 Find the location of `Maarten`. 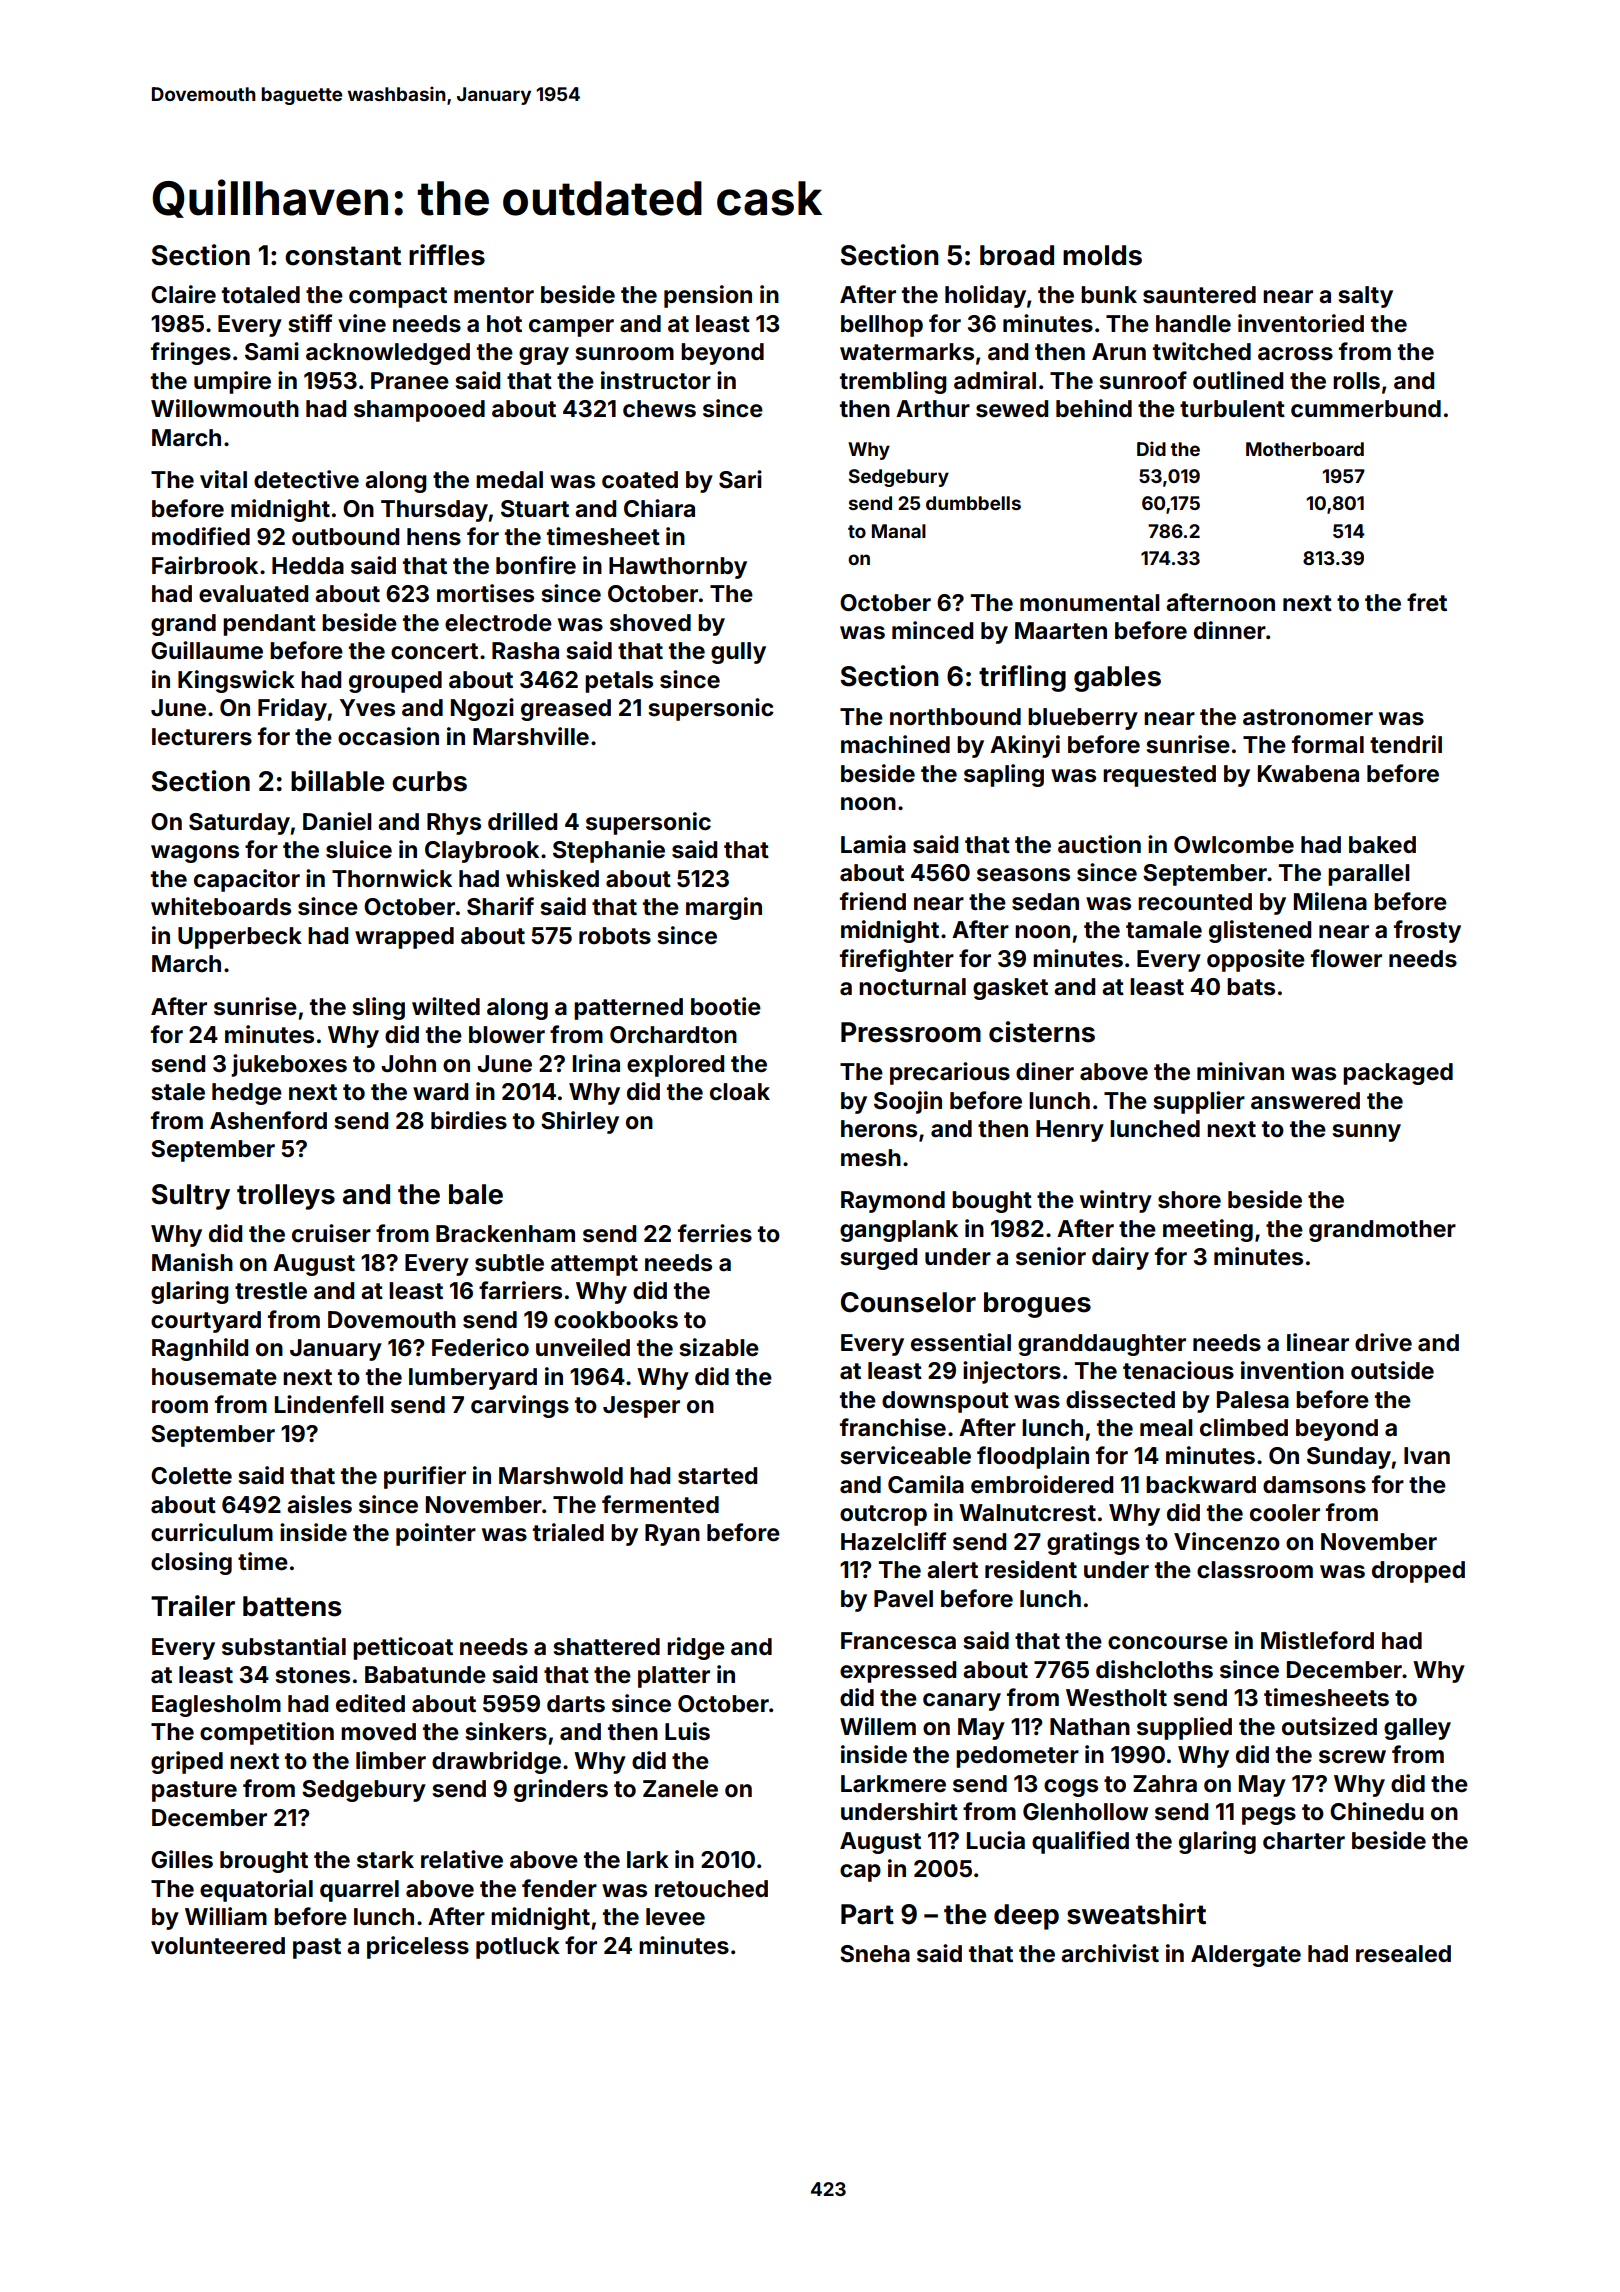

Maarten is located at coordinates (1061, 631).
